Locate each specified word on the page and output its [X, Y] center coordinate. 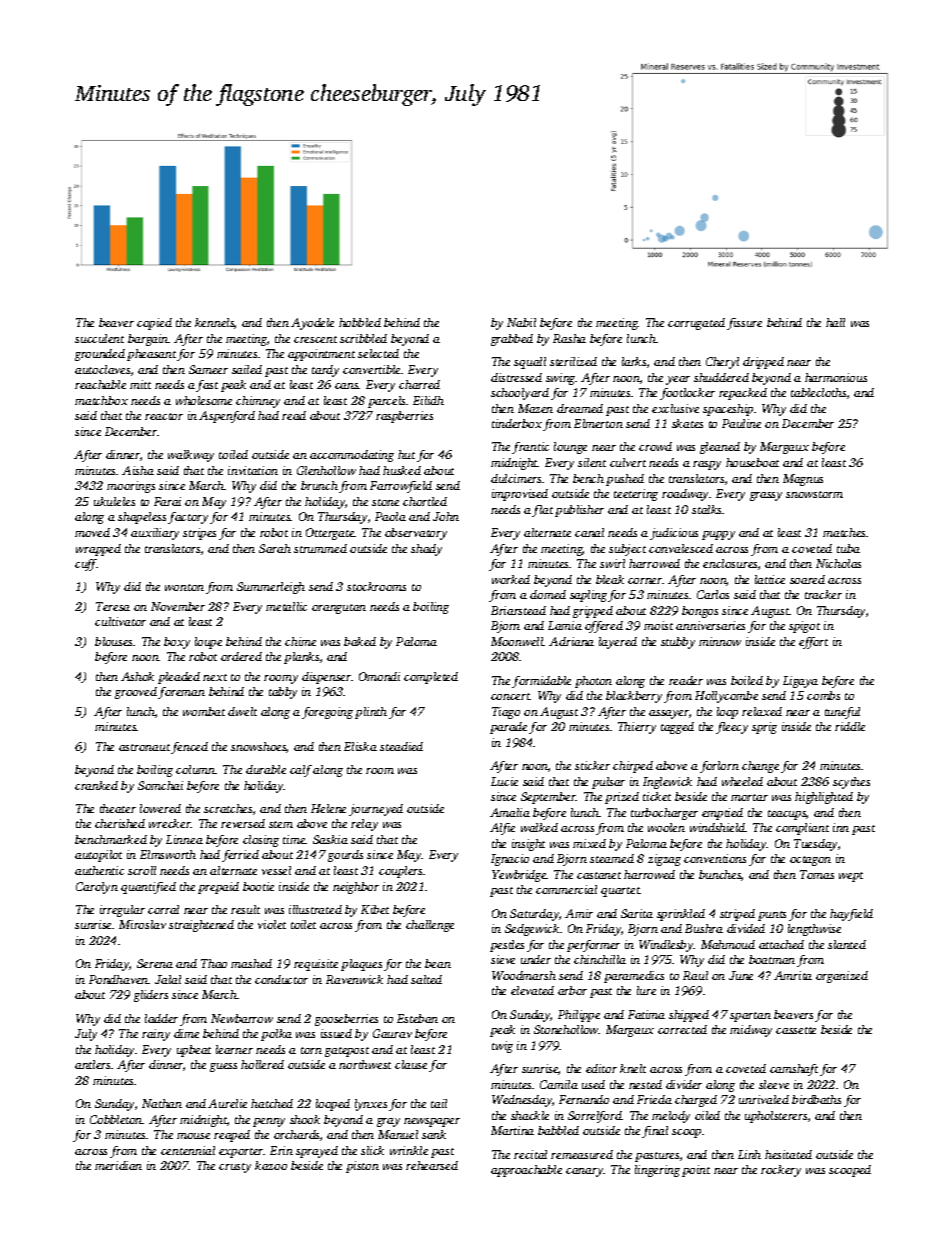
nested [645, 1084]
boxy [177, 643]
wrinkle [409, 1150]
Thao [214, 963]
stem [281, 824]
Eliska [360, 746]
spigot [804, 627]
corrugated [696, 324]
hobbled [360, 322]
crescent [315, 339]
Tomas [817, 874]
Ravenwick [354, 979]
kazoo [271, 1165]
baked [360, 641]
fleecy [732, 728]
